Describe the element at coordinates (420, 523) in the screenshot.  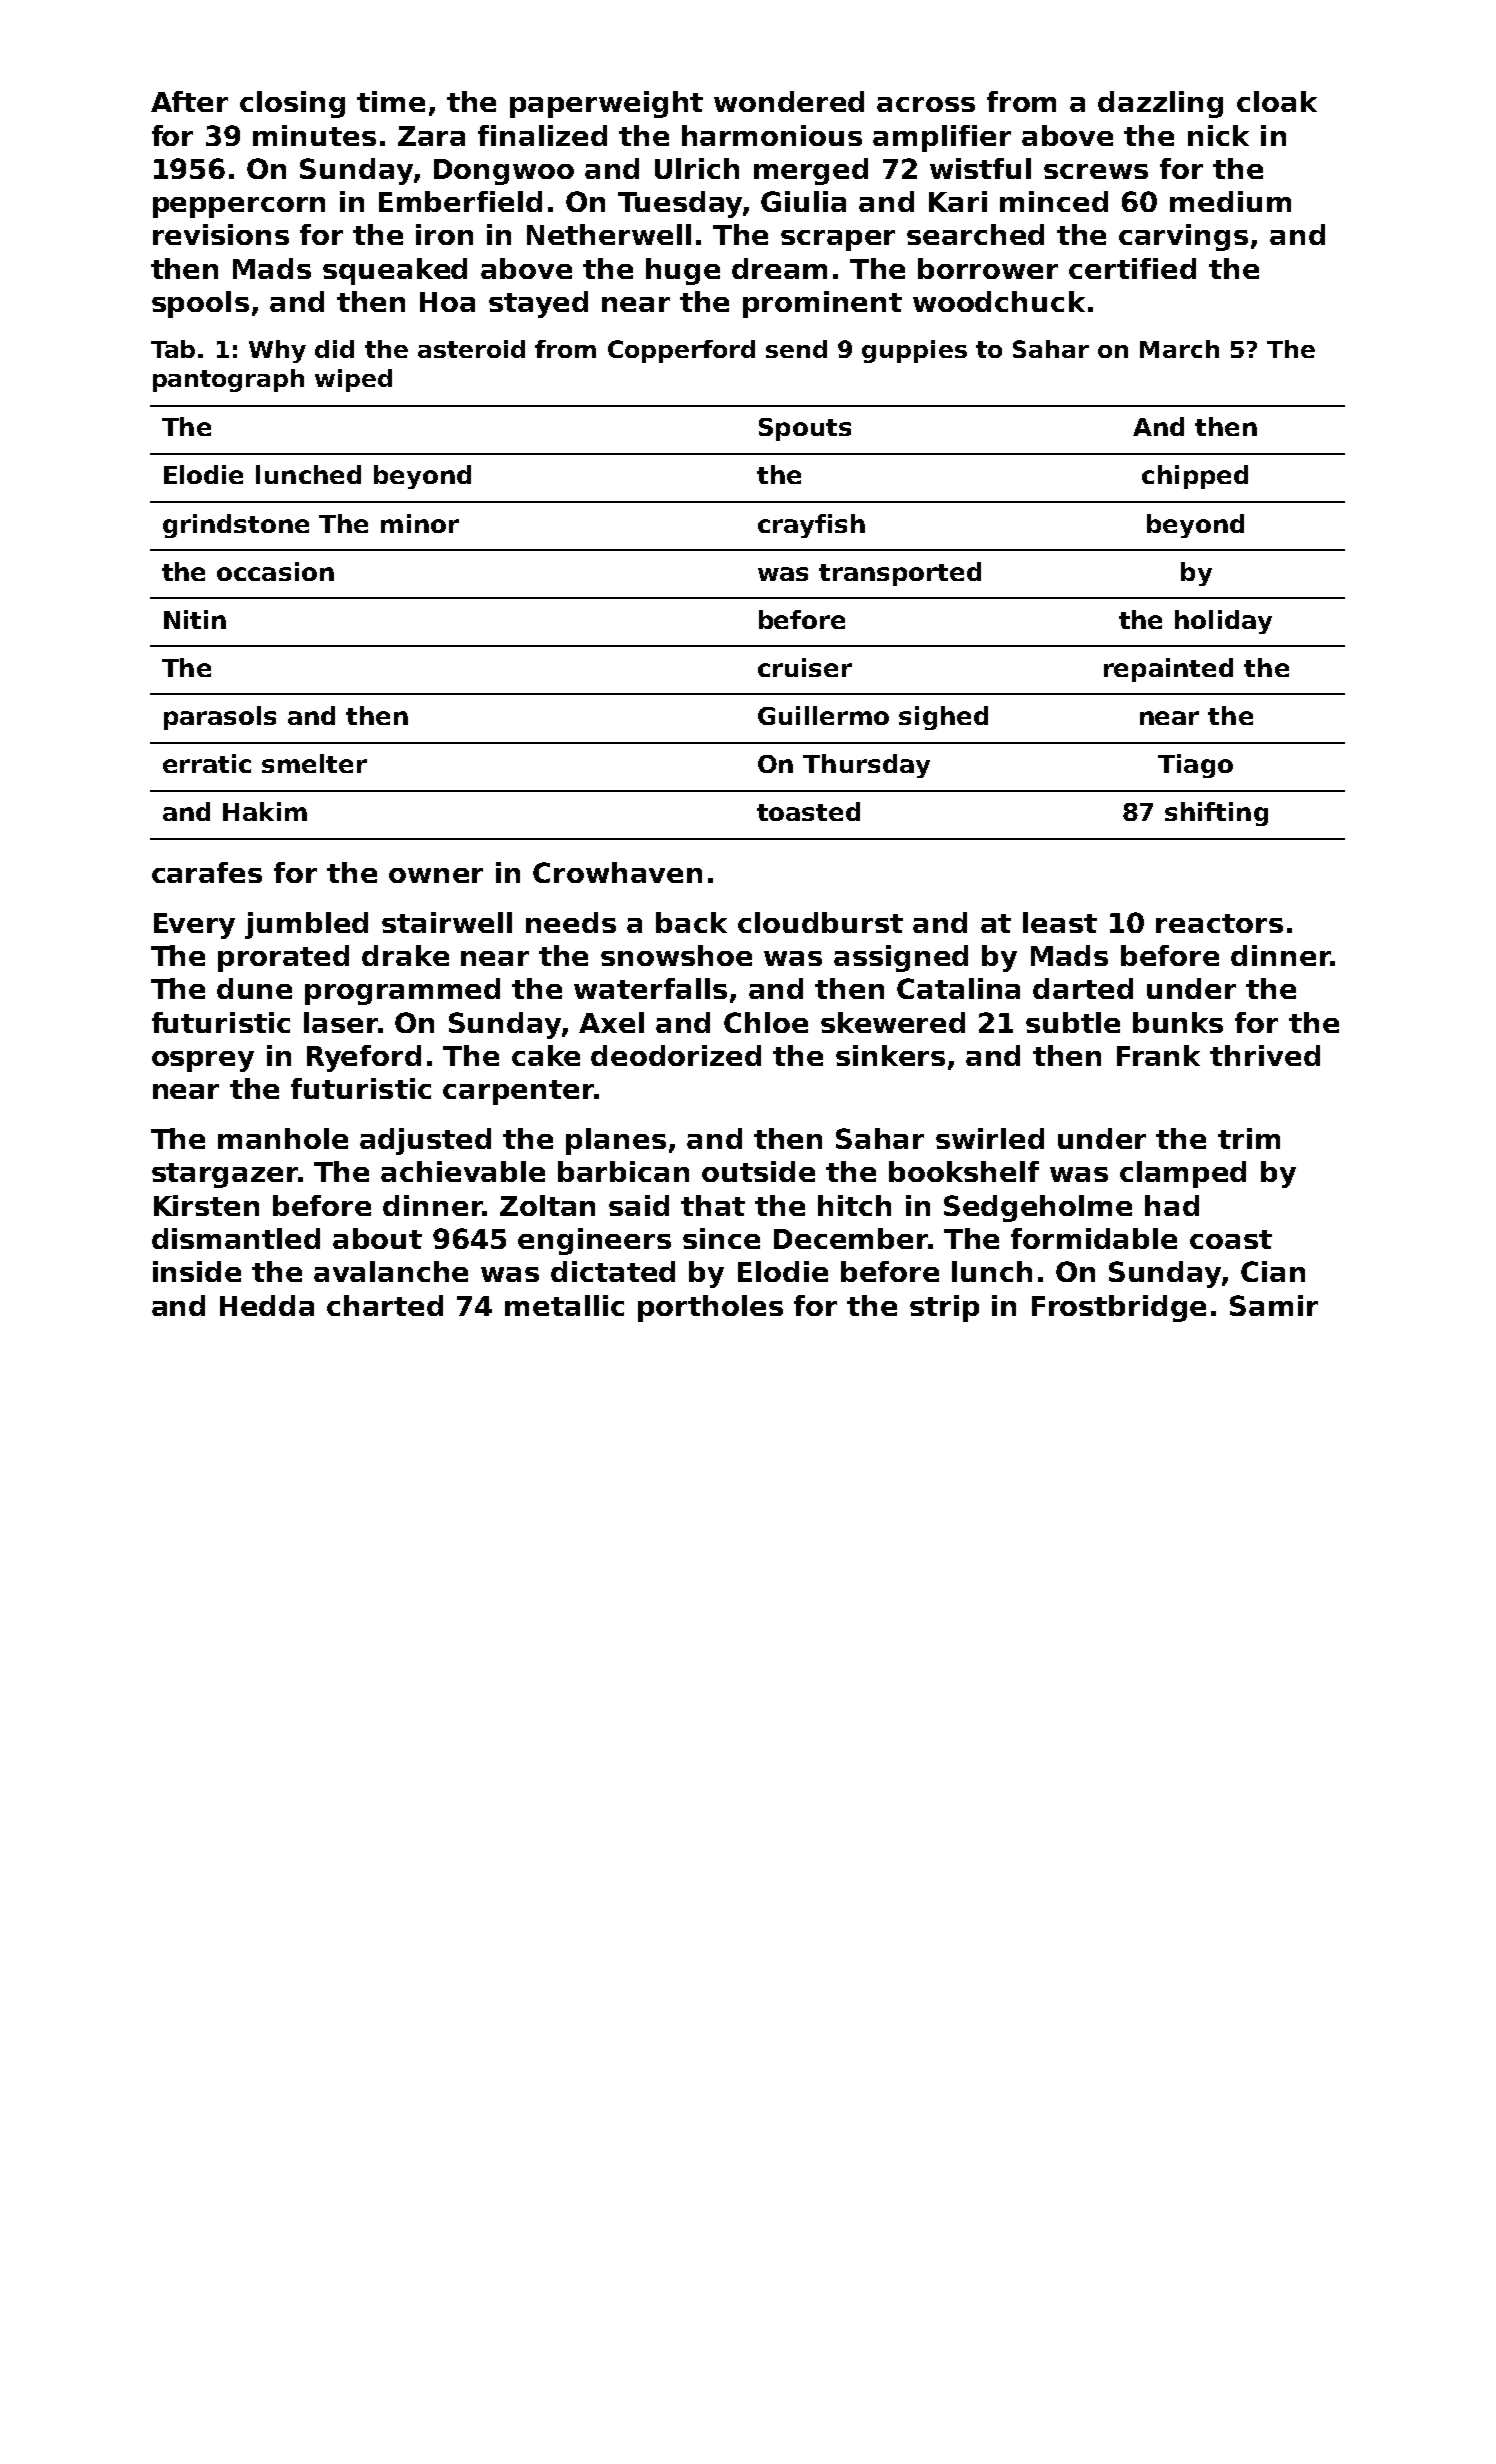
I see `minor` at that location.
